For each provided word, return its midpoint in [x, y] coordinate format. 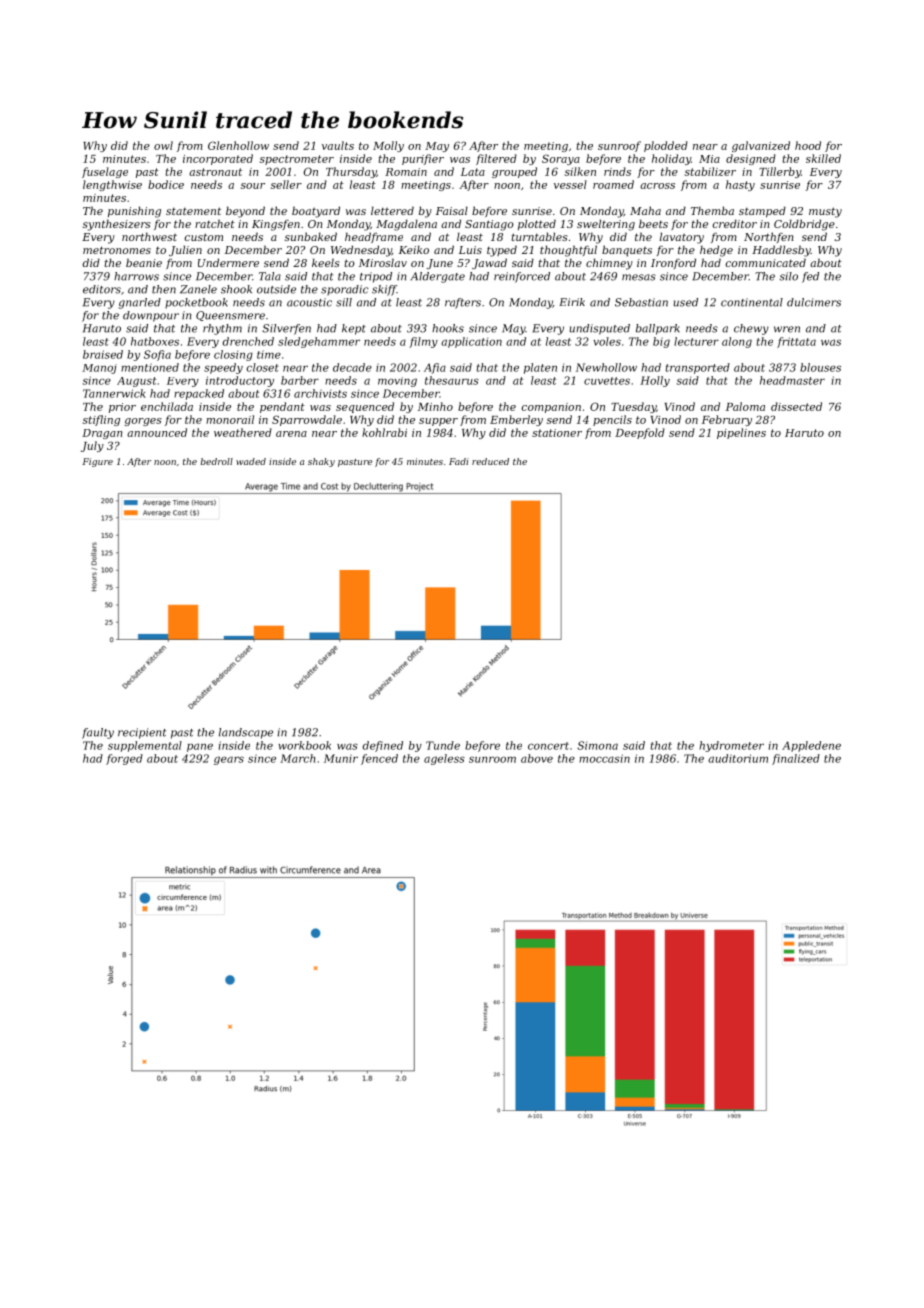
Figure [97, 462]
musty [825, 212]
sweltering [606, 225]
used [686, 302]
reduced [490, 461]
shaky [321, 462]
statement [193, 211]
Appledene [811, 746]
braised [103, 354]
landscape [246, 733]
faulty [98, 733]
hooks [448, 328]
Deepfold [640, 433]
